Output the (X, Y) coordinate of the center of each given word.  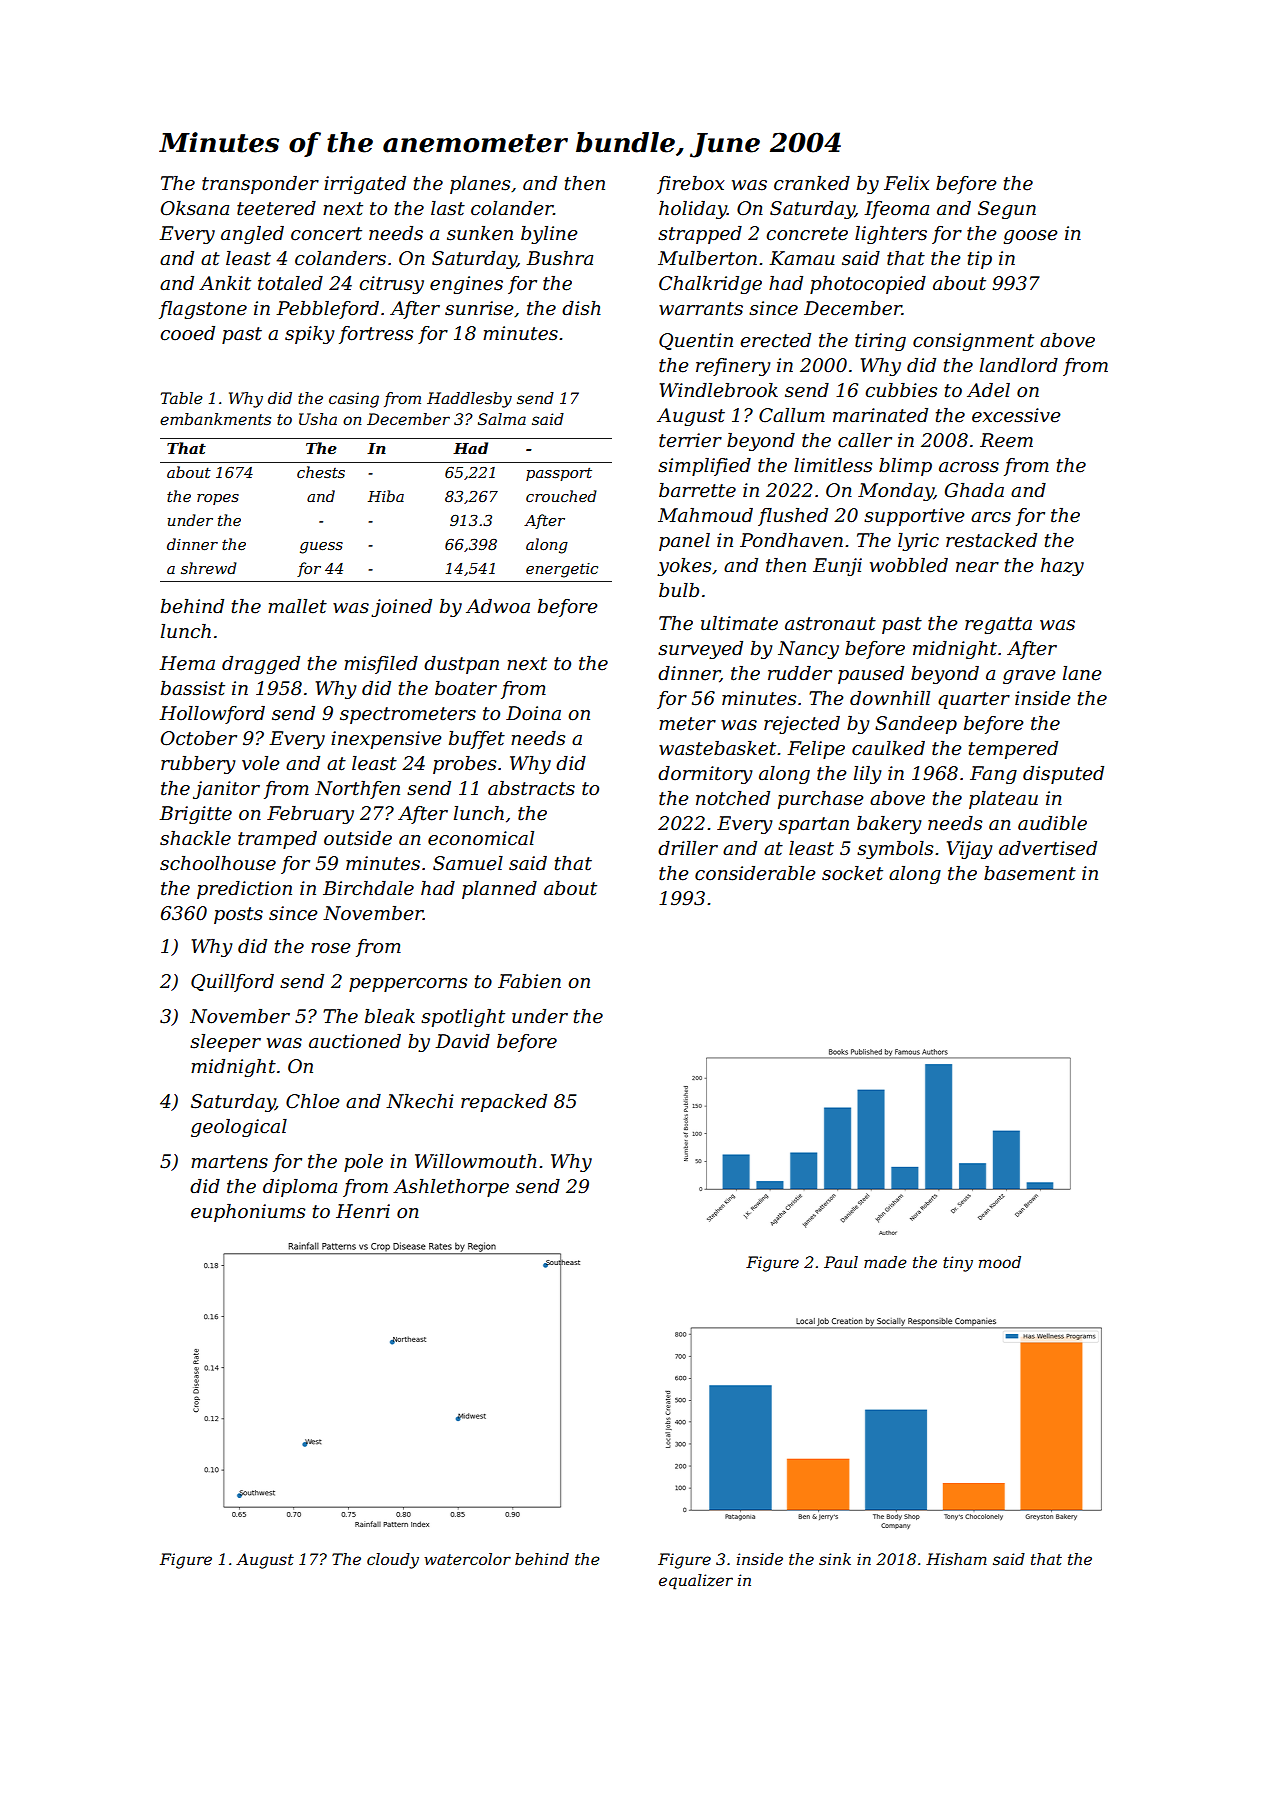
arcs (991, 517)
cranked (812, 183)
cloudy (393, 1561)
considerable (755, 873)
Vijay (970, 850)
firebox (690, 185)
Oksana (195, 208)
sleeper (225, 1043)
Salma (502, 419)
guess (321, 548)
